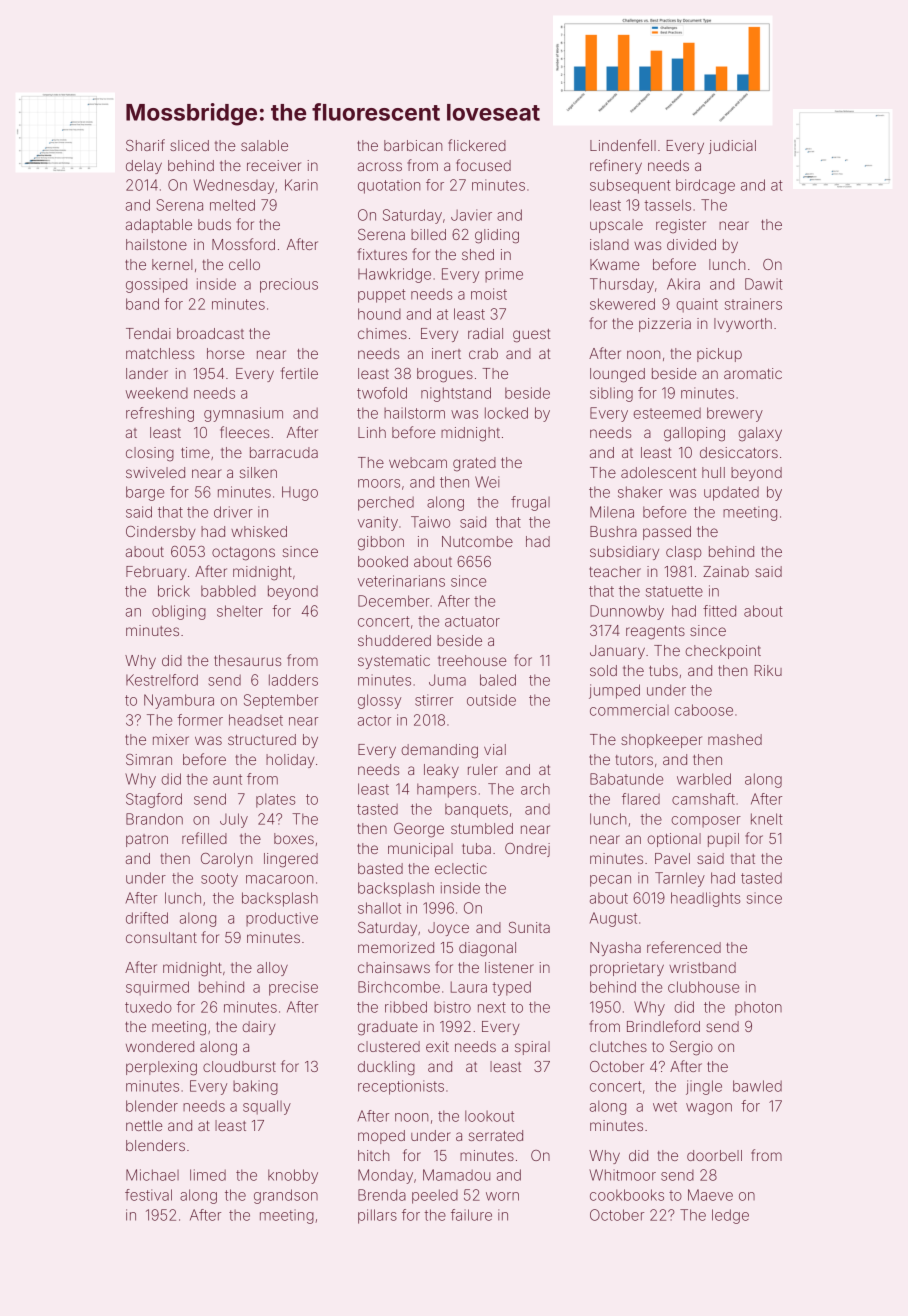 The width and height of the page is (908, 1316). What do you see at coordinates (227, 779) in the page?
I see `aunt` at bounding box center [227, 779].
